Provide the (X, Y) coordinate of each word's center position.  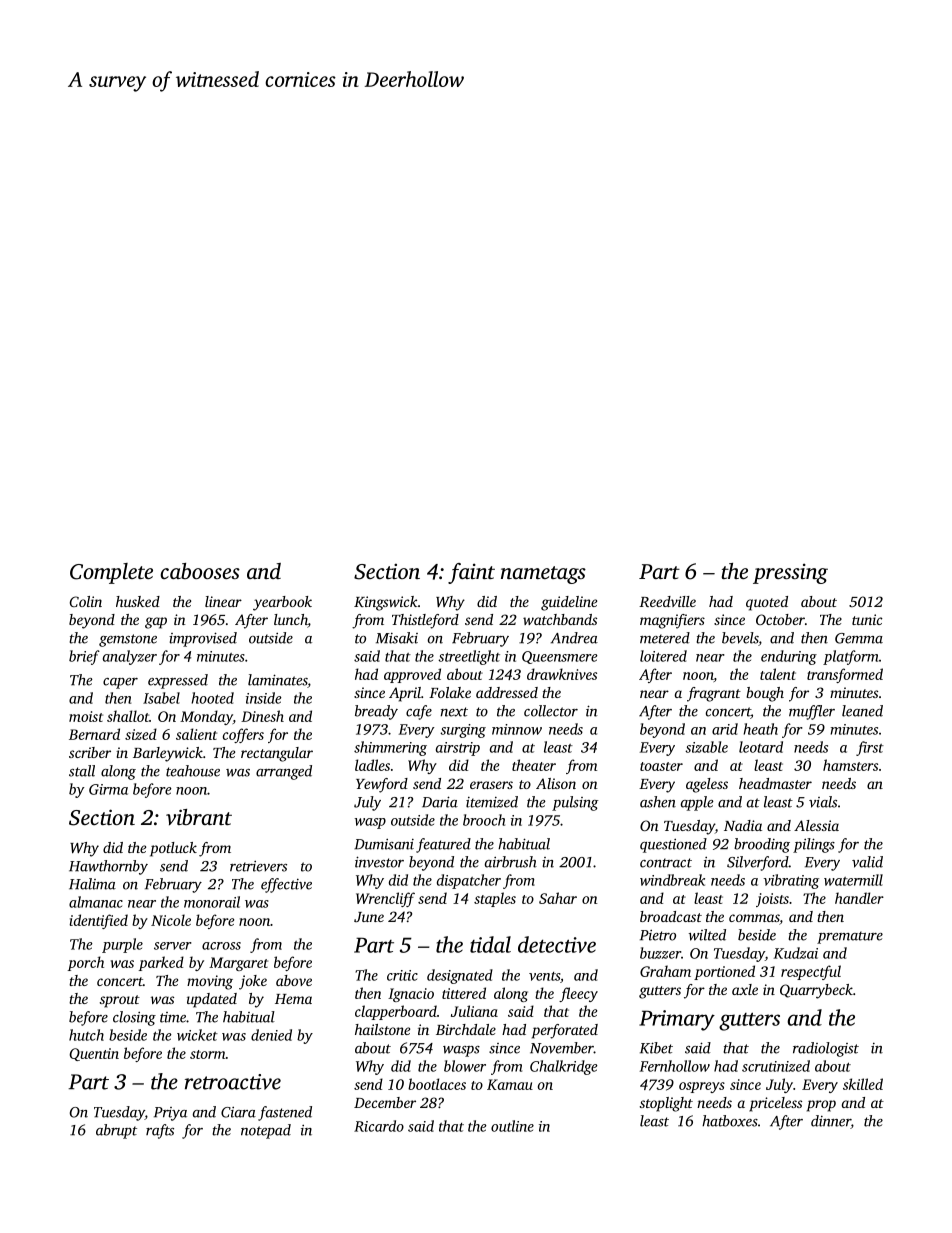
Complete (111, 573)
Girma (108, 789)
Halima (92, 884)
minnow (517, 729)
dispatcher (469, 881)
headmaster (775, 783)
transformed (845, 675)
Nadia (743, 825)
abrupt (116, 1131)
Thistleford (425, 621)
